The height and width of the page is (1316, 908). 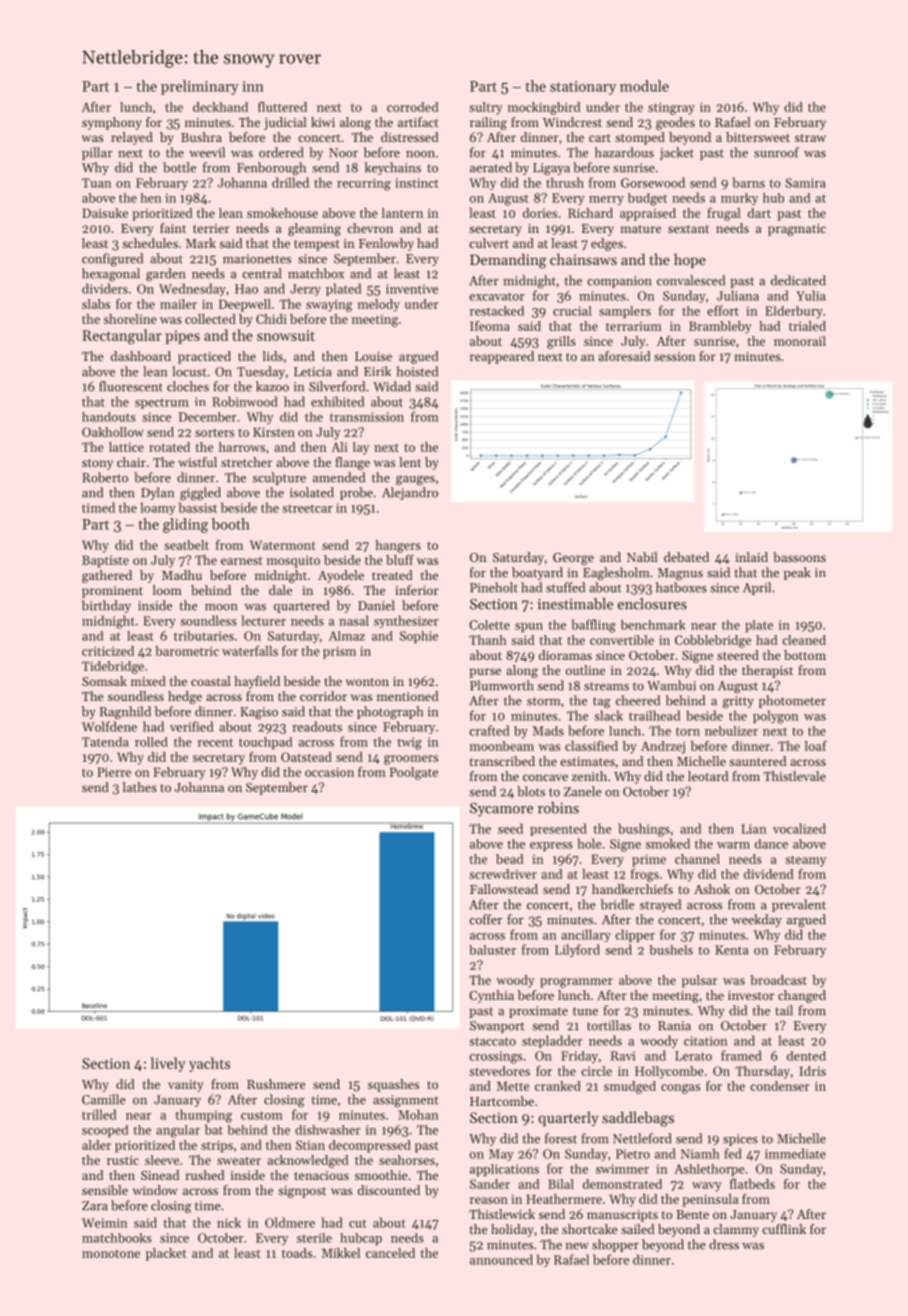 What do you see at coordinates (271, 169) in the page?
I see `Fenborough` at bounding box center [271, 169].
